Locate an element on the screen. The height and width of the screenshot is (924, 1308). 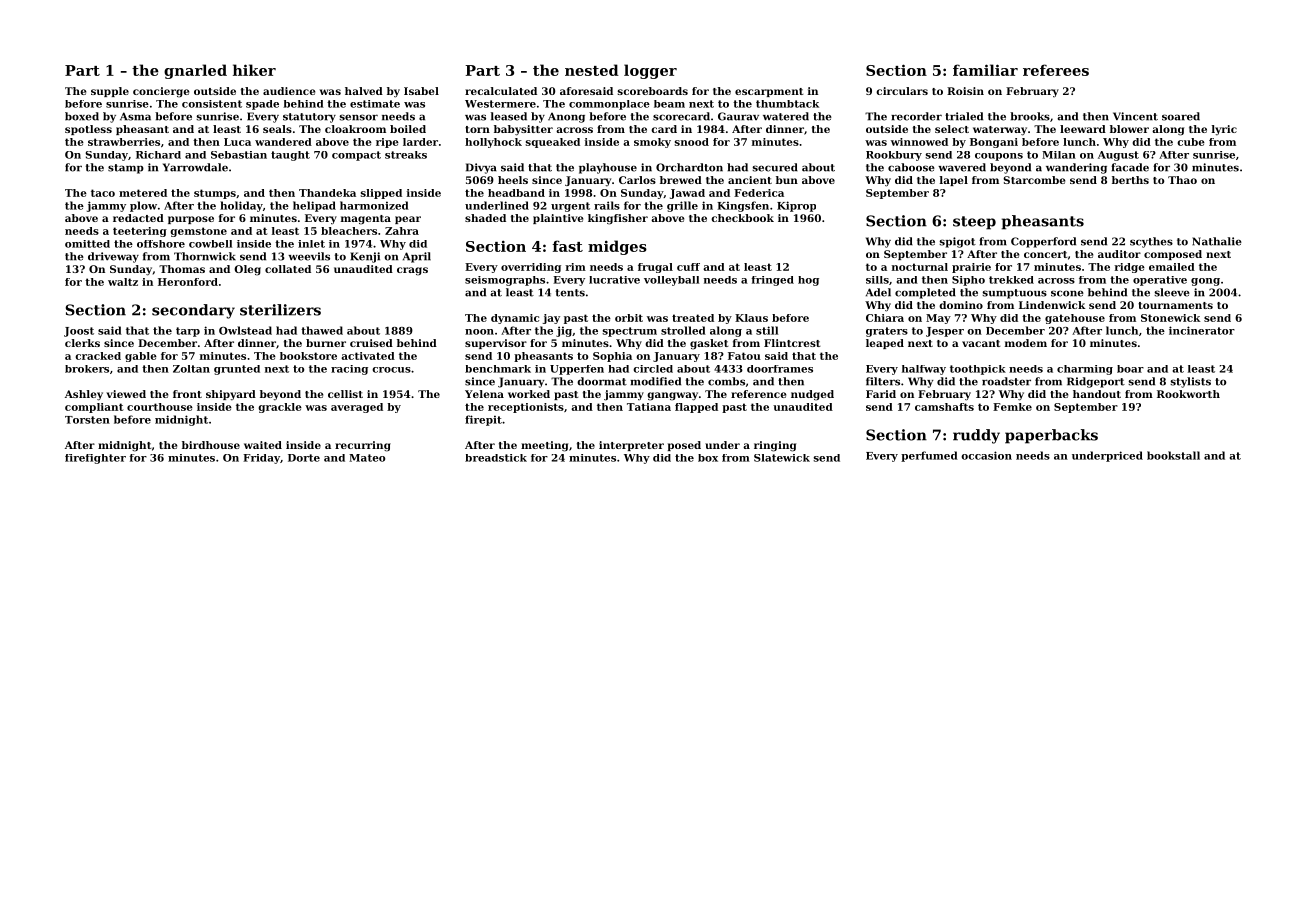
Thomas is located at coordinates (182, 269).
